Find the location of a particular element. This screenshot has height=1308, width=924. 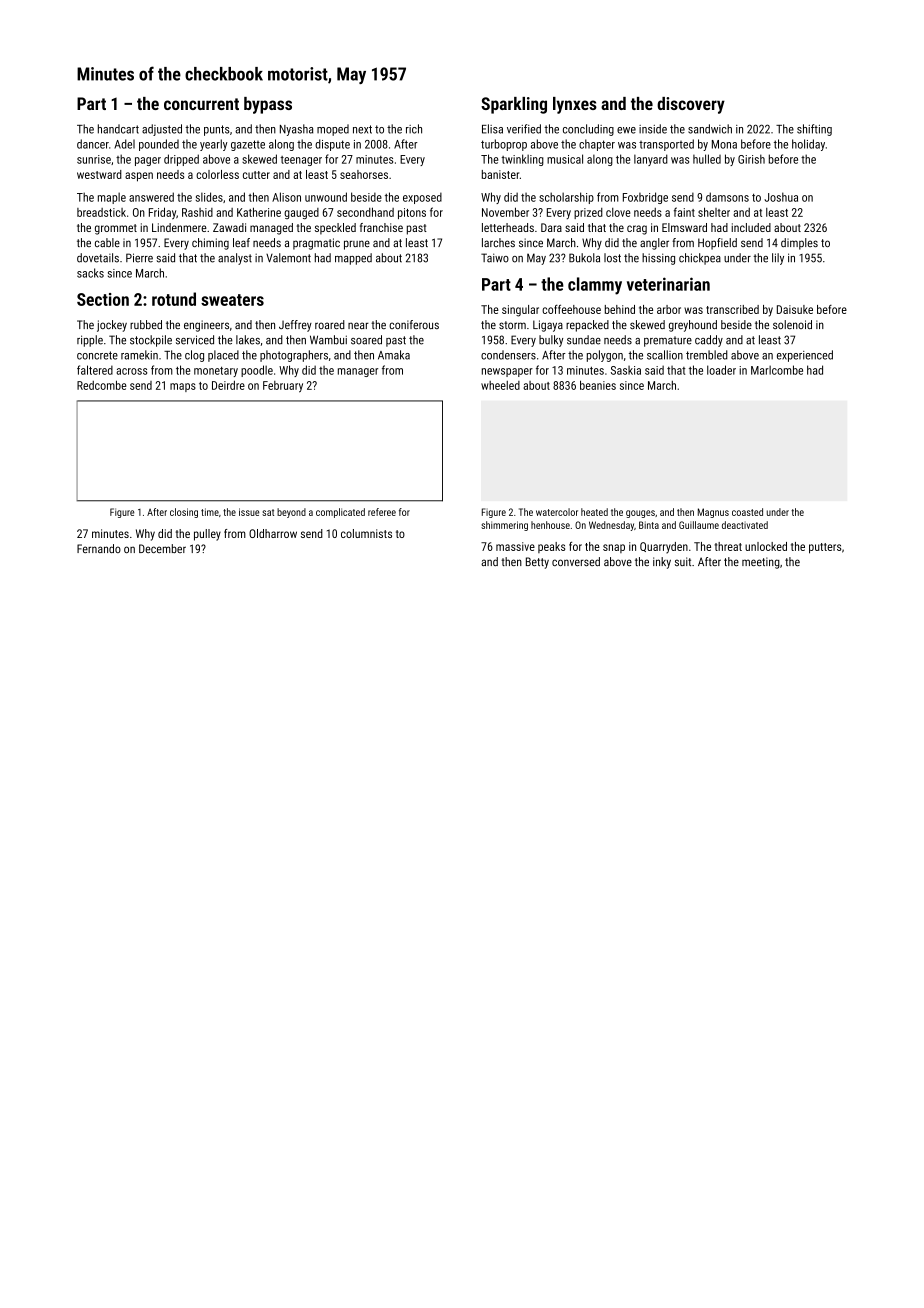

banister is located at coordinates (500, 174).
